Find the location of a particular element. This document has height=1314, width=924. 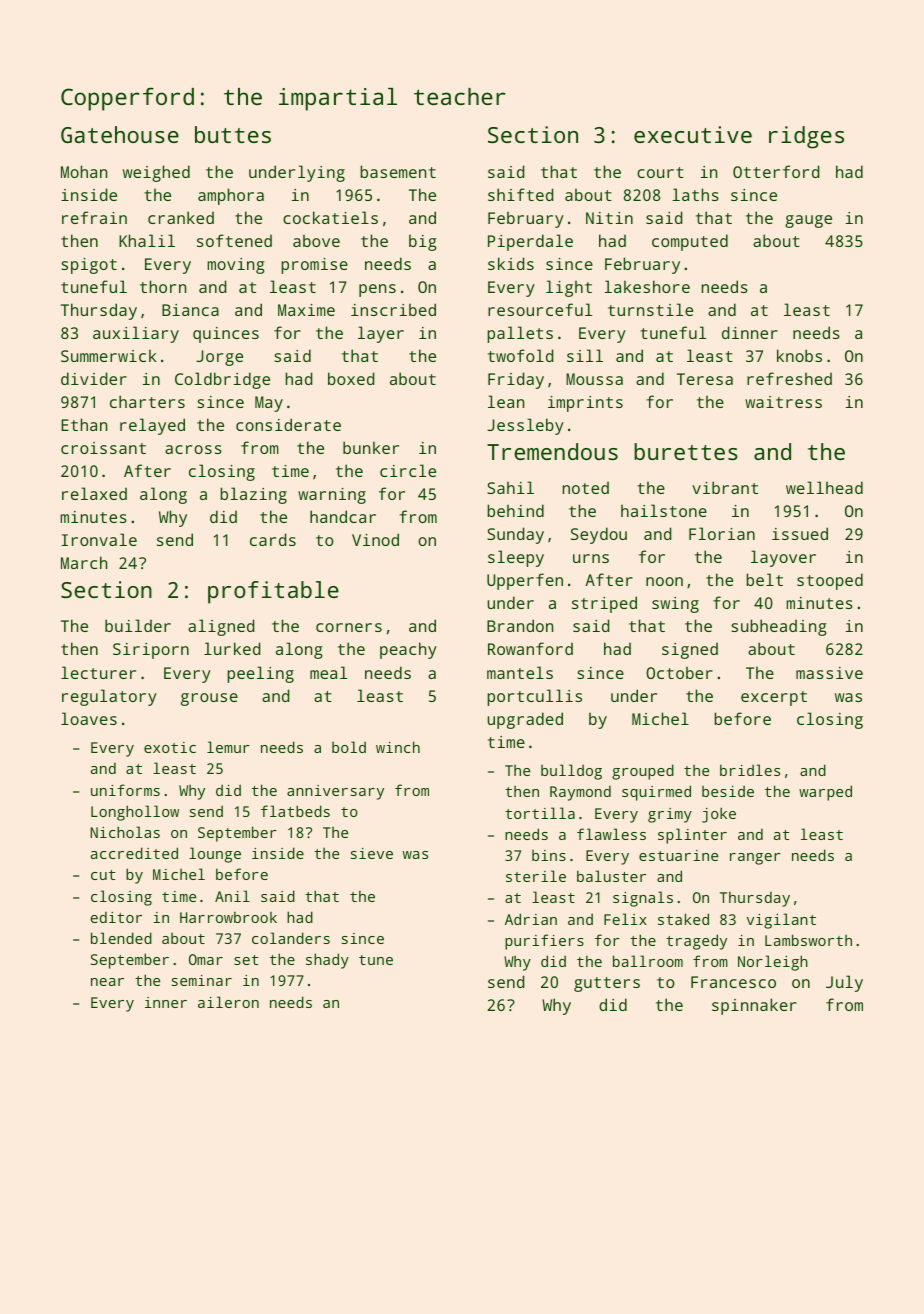

massive is located at coordinates (829, 673).
